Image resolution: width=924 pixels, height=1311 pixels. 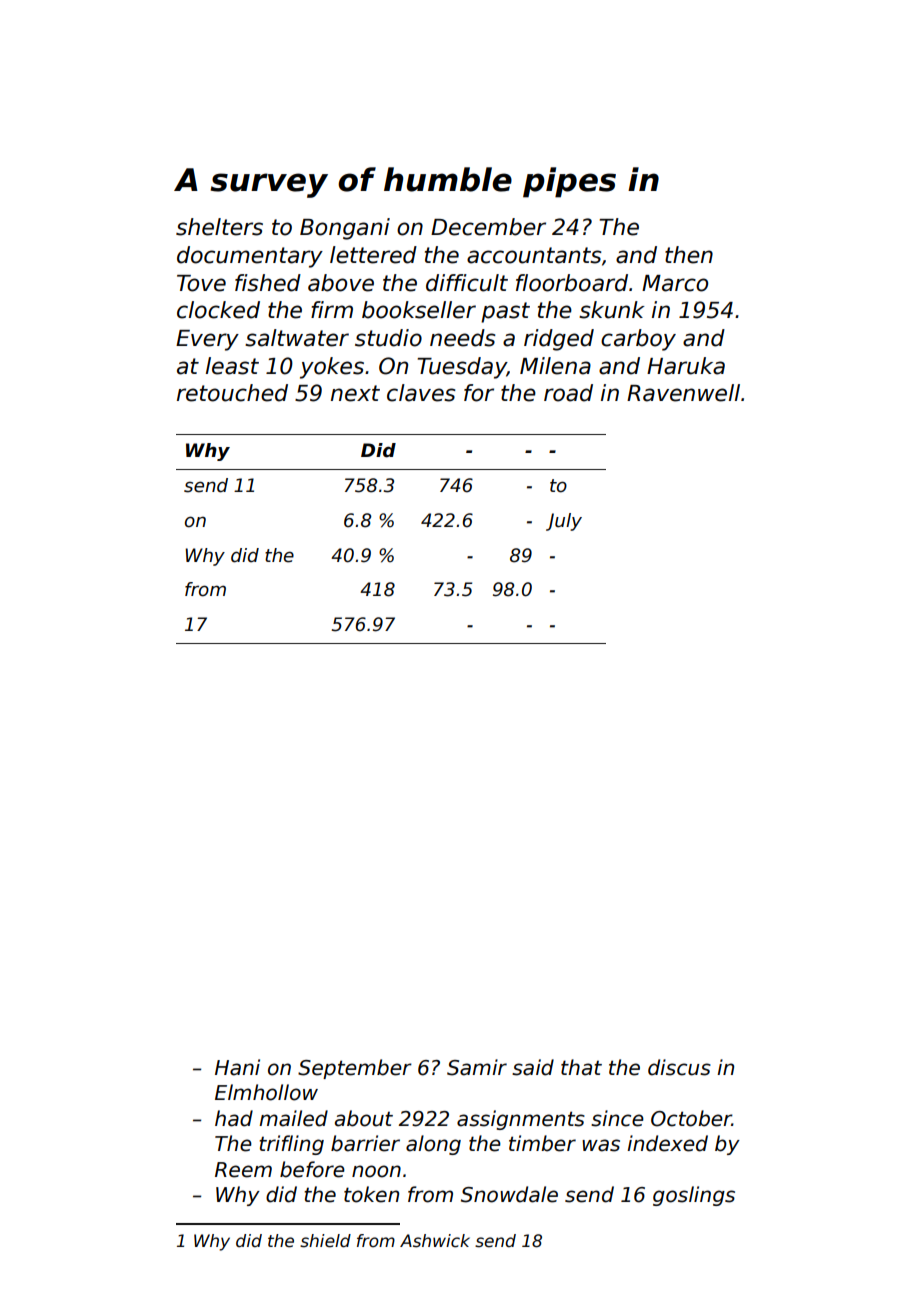 I want to click on Bongani, so click(x=345, y=229).
